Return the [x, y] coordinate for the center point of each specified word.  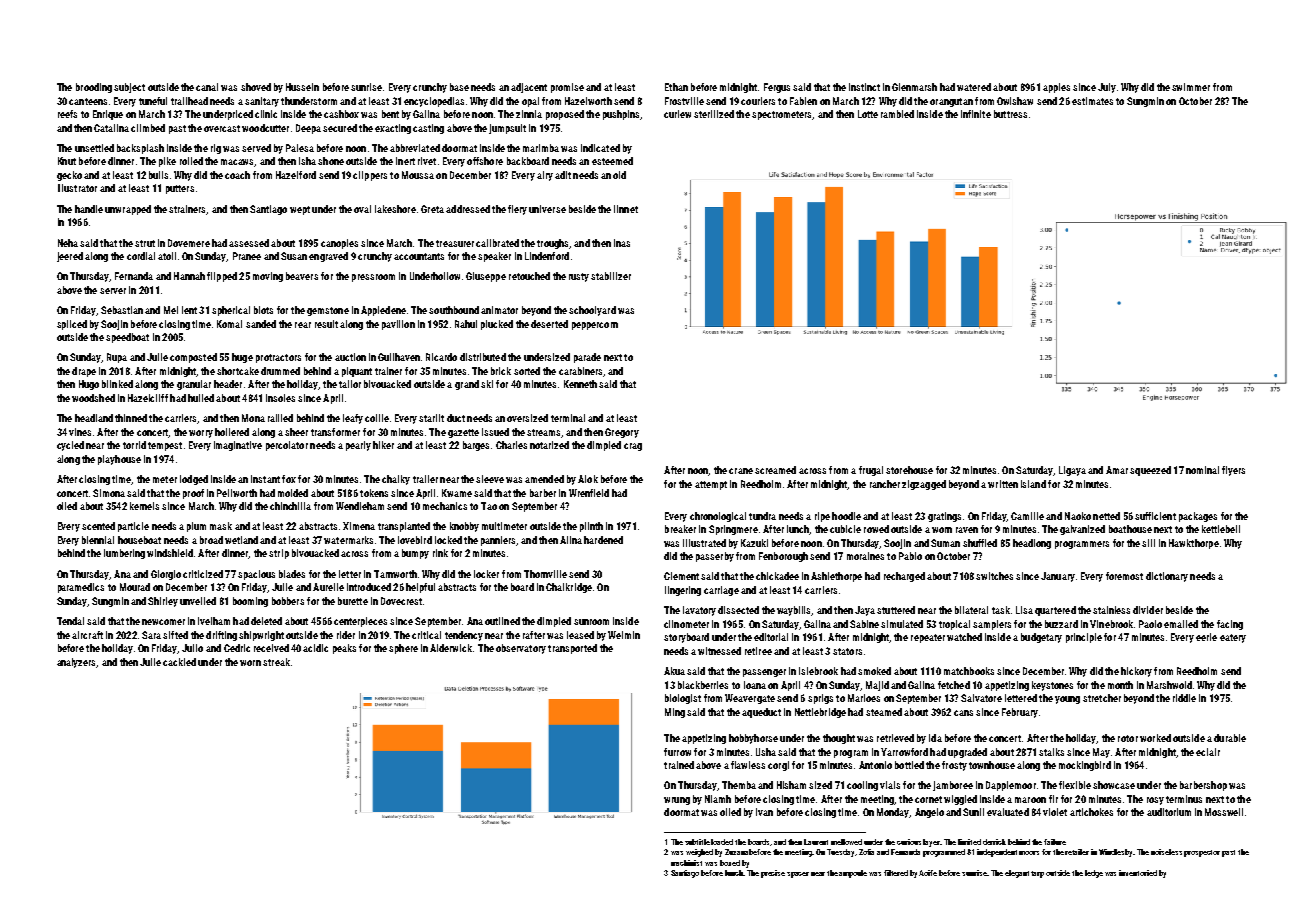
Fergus [777, 88]
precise [773, 874]
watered [974, 87]
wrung [677, 801]
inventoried [1138, 873]
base [459, 87]
